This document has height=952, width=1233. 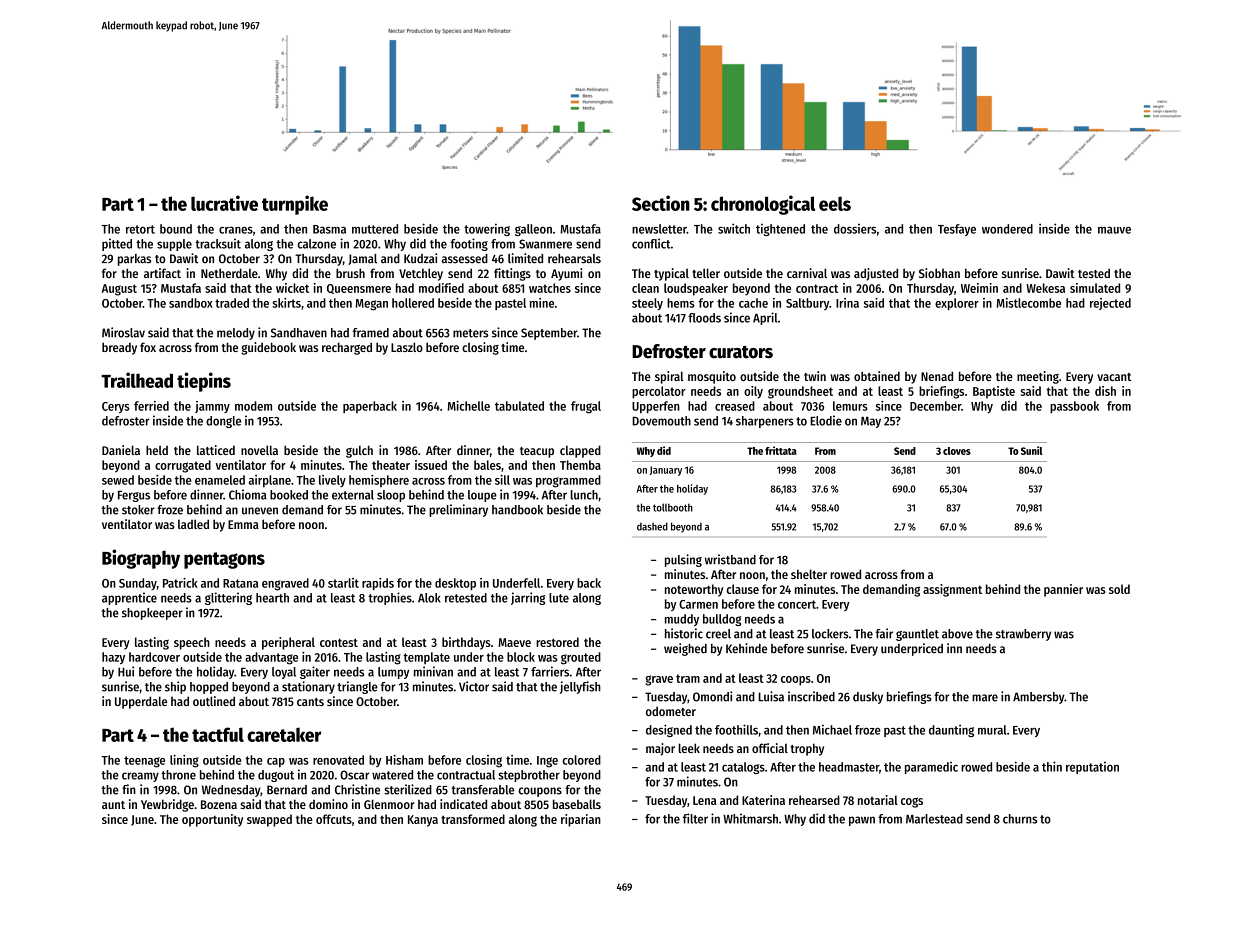 What do you see at coordinates (1092, 768) in the document?
I see `reputation` at bounding box center [1092, 768].
